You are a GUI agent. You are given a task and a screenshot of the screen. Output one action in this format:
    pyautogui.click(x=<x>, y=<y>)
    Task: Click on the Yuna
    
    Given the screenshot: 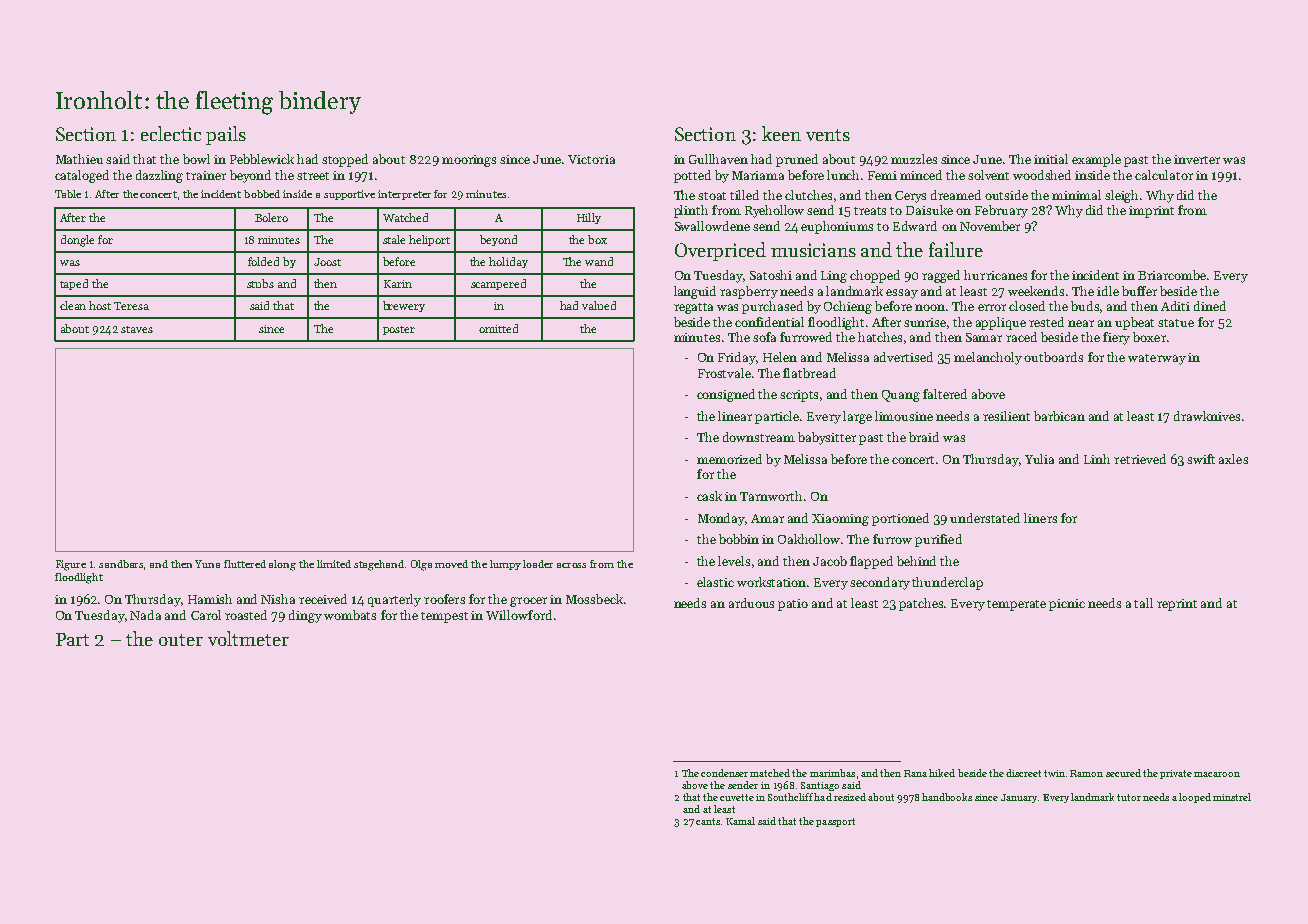 What is the action you would take?
    pyautogui.click(x=207, y=564)
